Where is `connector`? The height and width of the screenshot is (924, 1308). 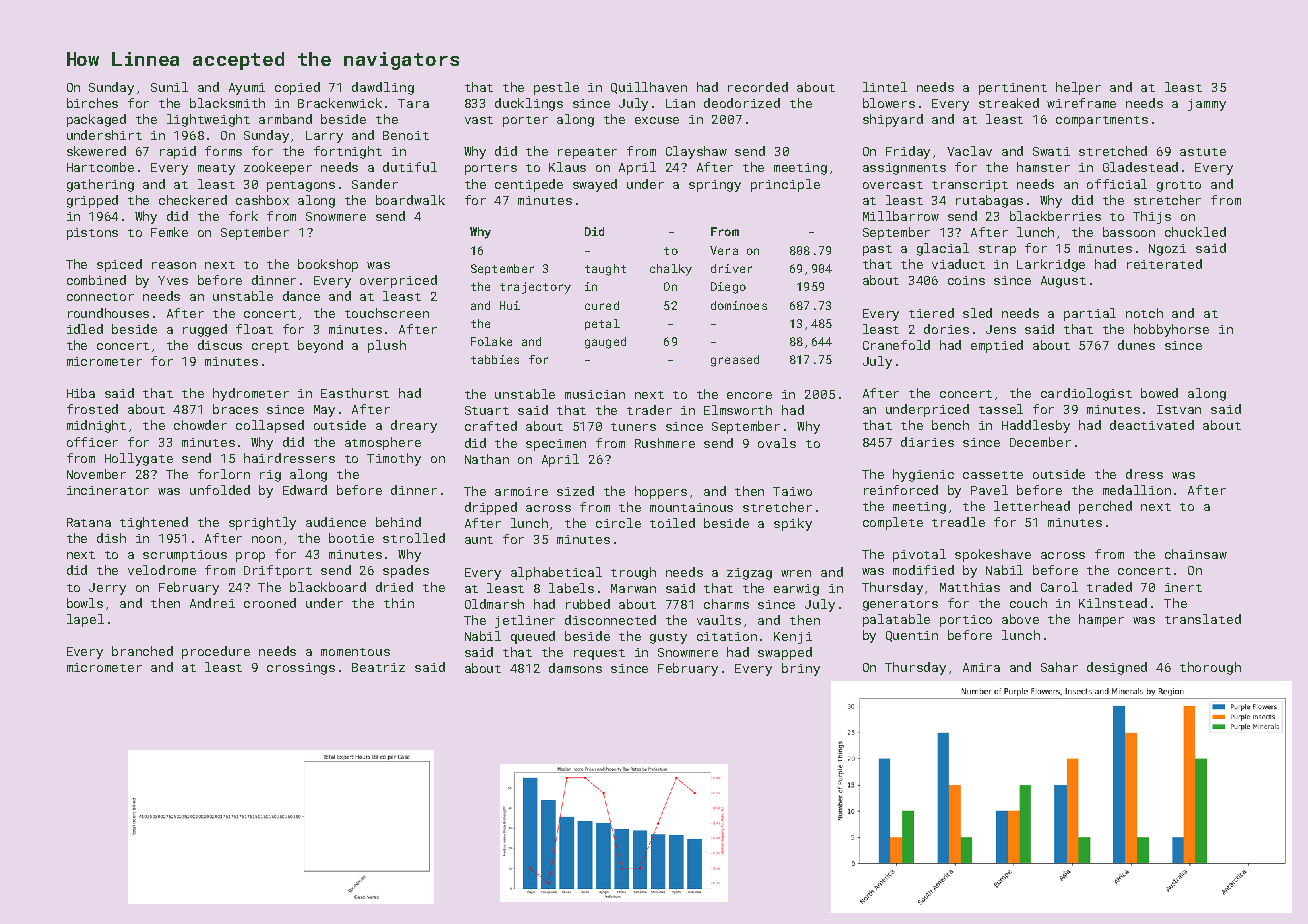
connector is located at coordinates (100, 297).
